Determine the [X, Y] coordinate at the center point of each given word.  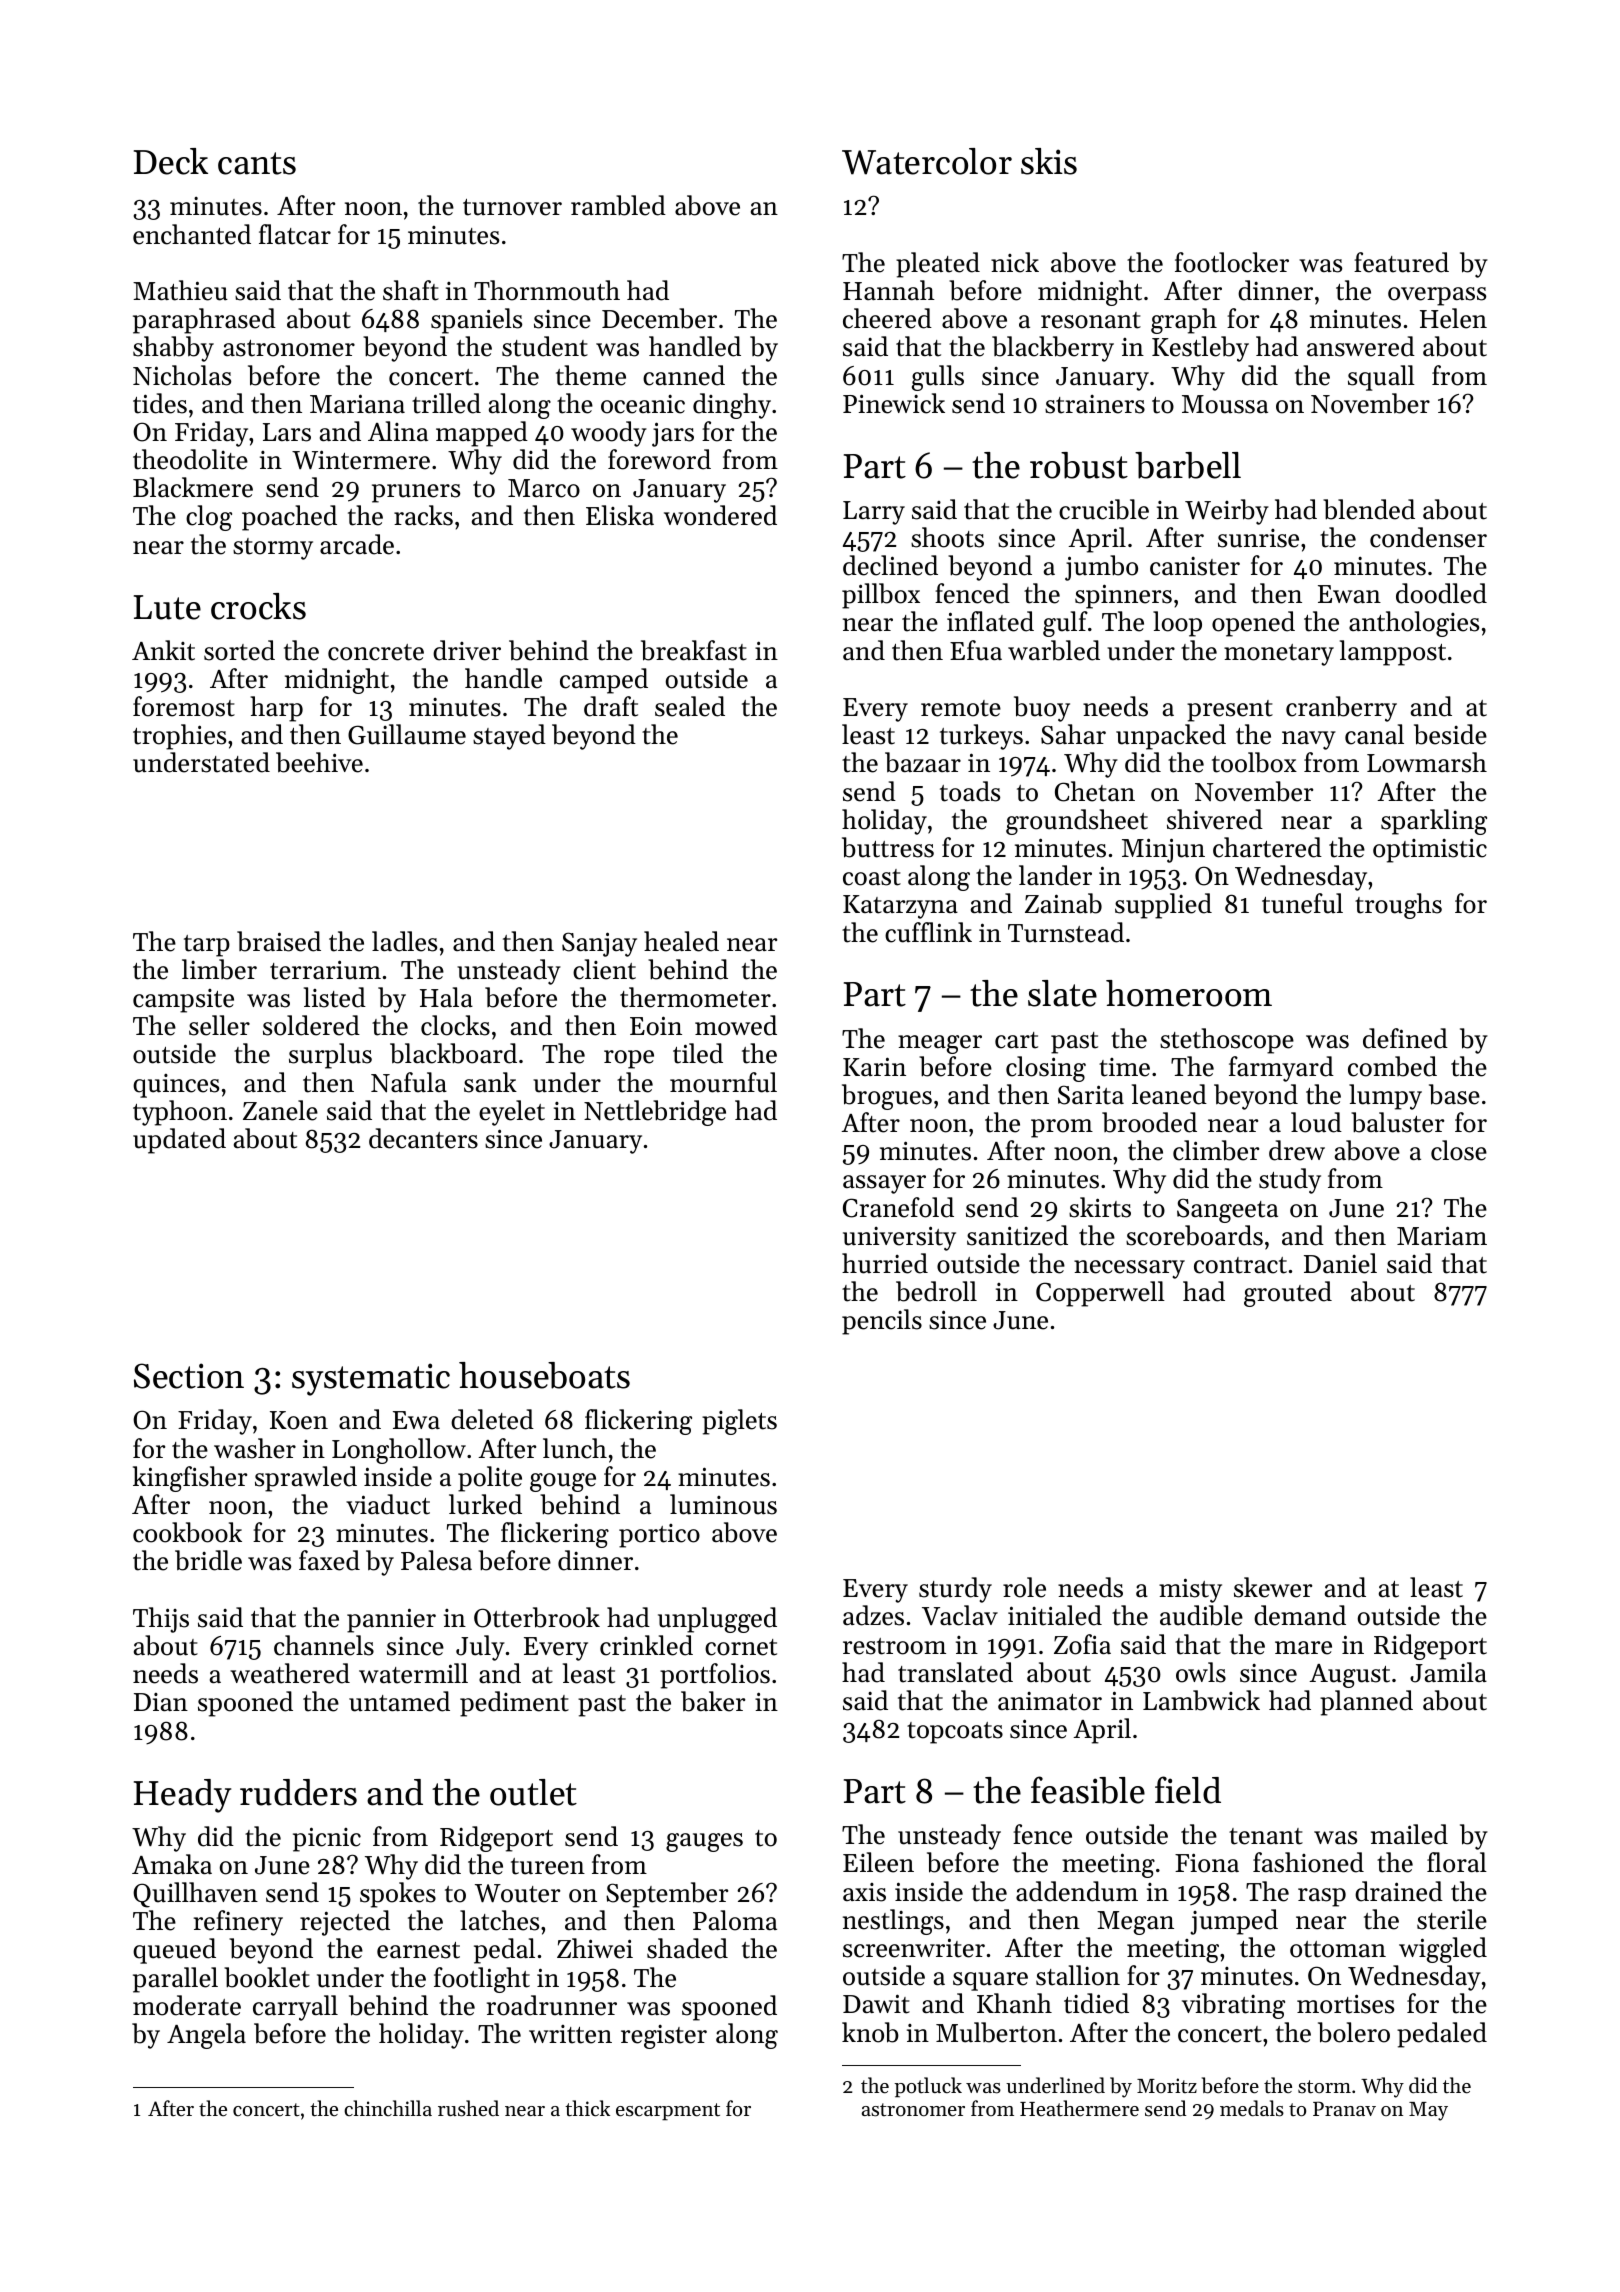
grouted [1288, 1294]
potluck [928, 2087]
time [1124, 1067]
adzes [873, 1615]
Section [189, 1376]
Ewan [1349, 594]
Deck [171, 161]
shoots [947, 537]
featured [1401, 262]
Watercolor [927, 161]
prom [1062, 1128]
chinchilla [388, 2108]
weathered [290, 1673]
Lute [167, 607]
